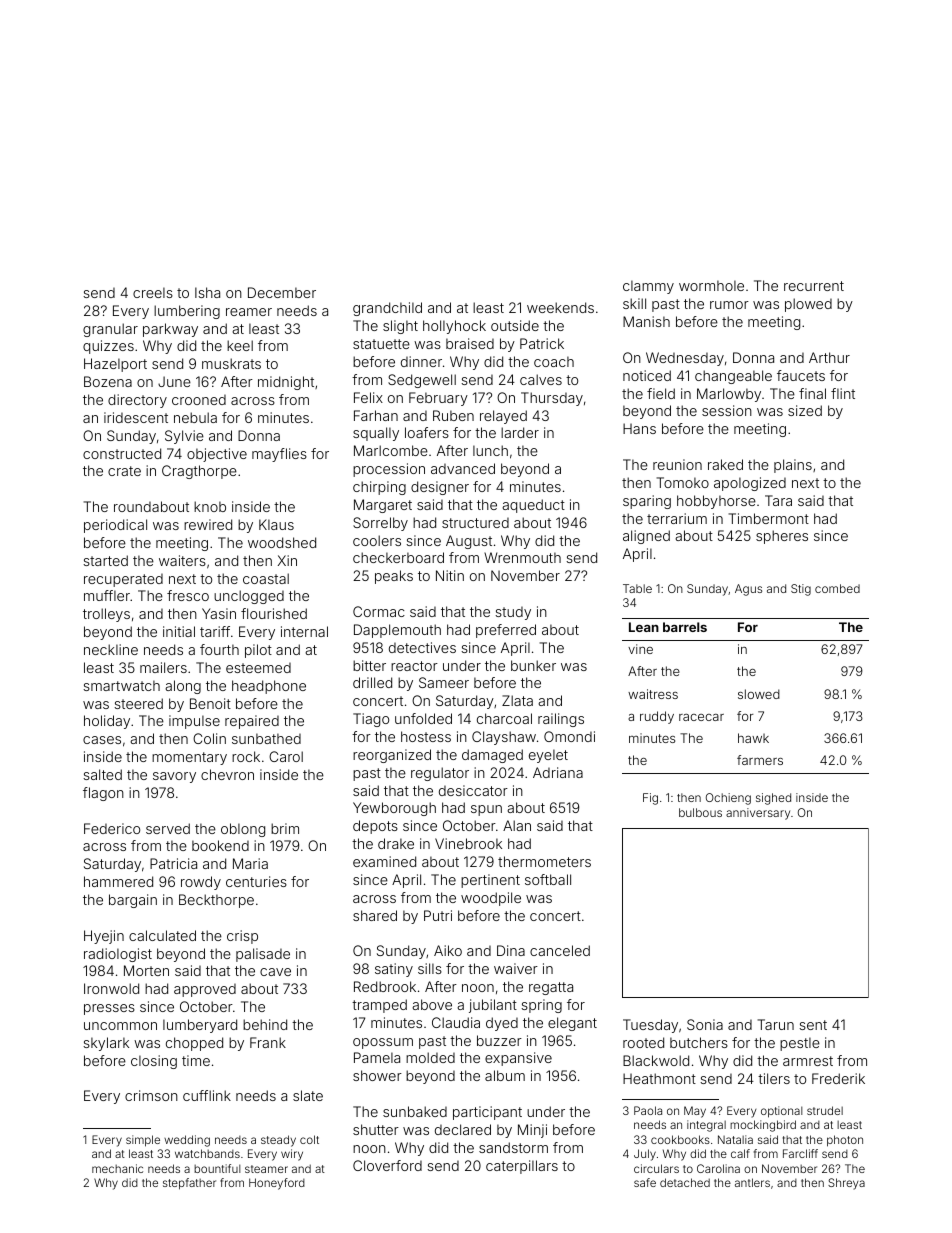  Describe the element at coordinates (174, 777) in the page. I see `savory` at that location.
